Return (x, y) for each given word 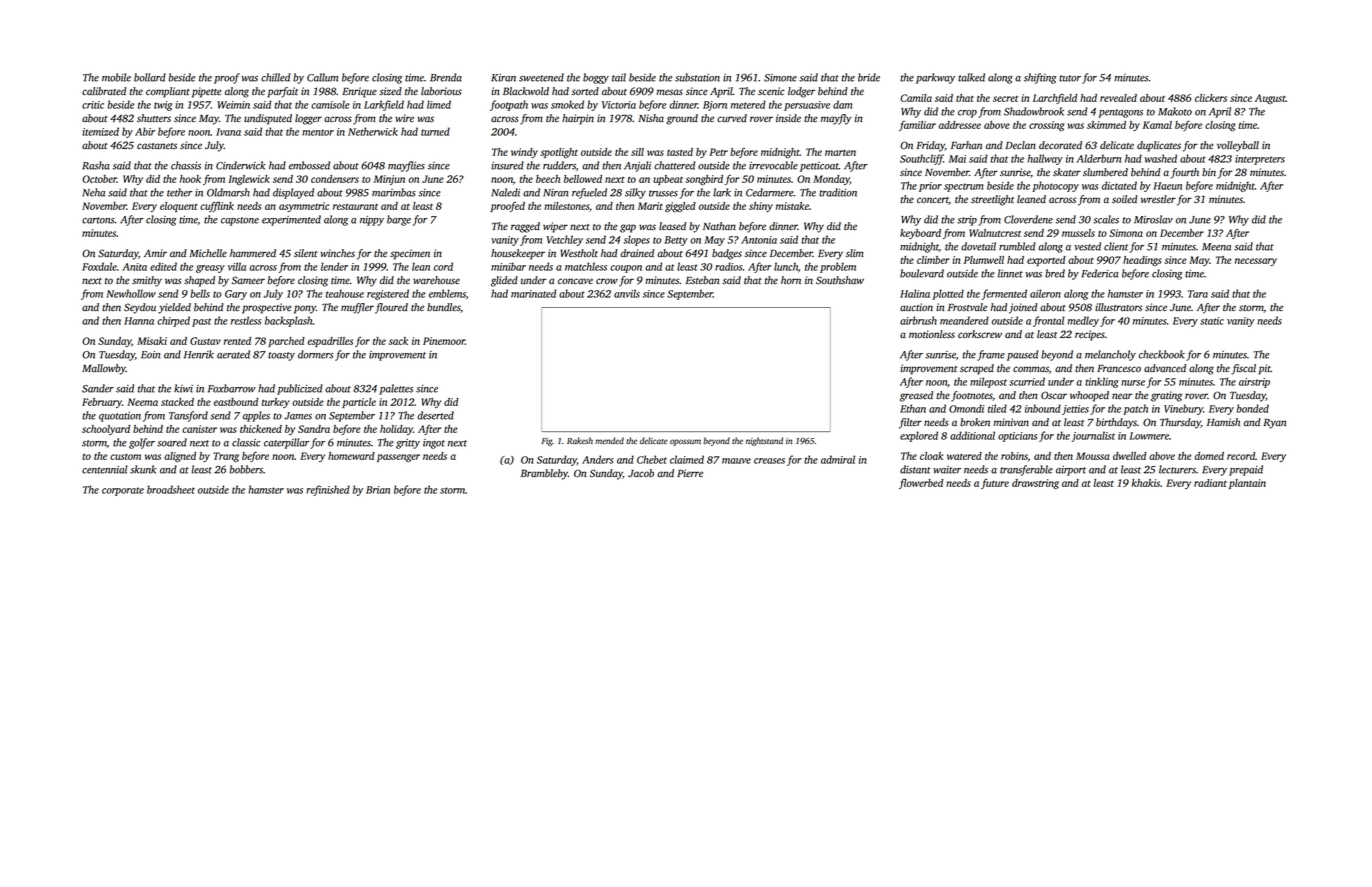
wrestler (1158, 199)
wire (405, 118)
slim (855, 253)
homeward (351, 456)
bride (869, 77)
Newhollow (131, 293)
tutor (1070, 78)
